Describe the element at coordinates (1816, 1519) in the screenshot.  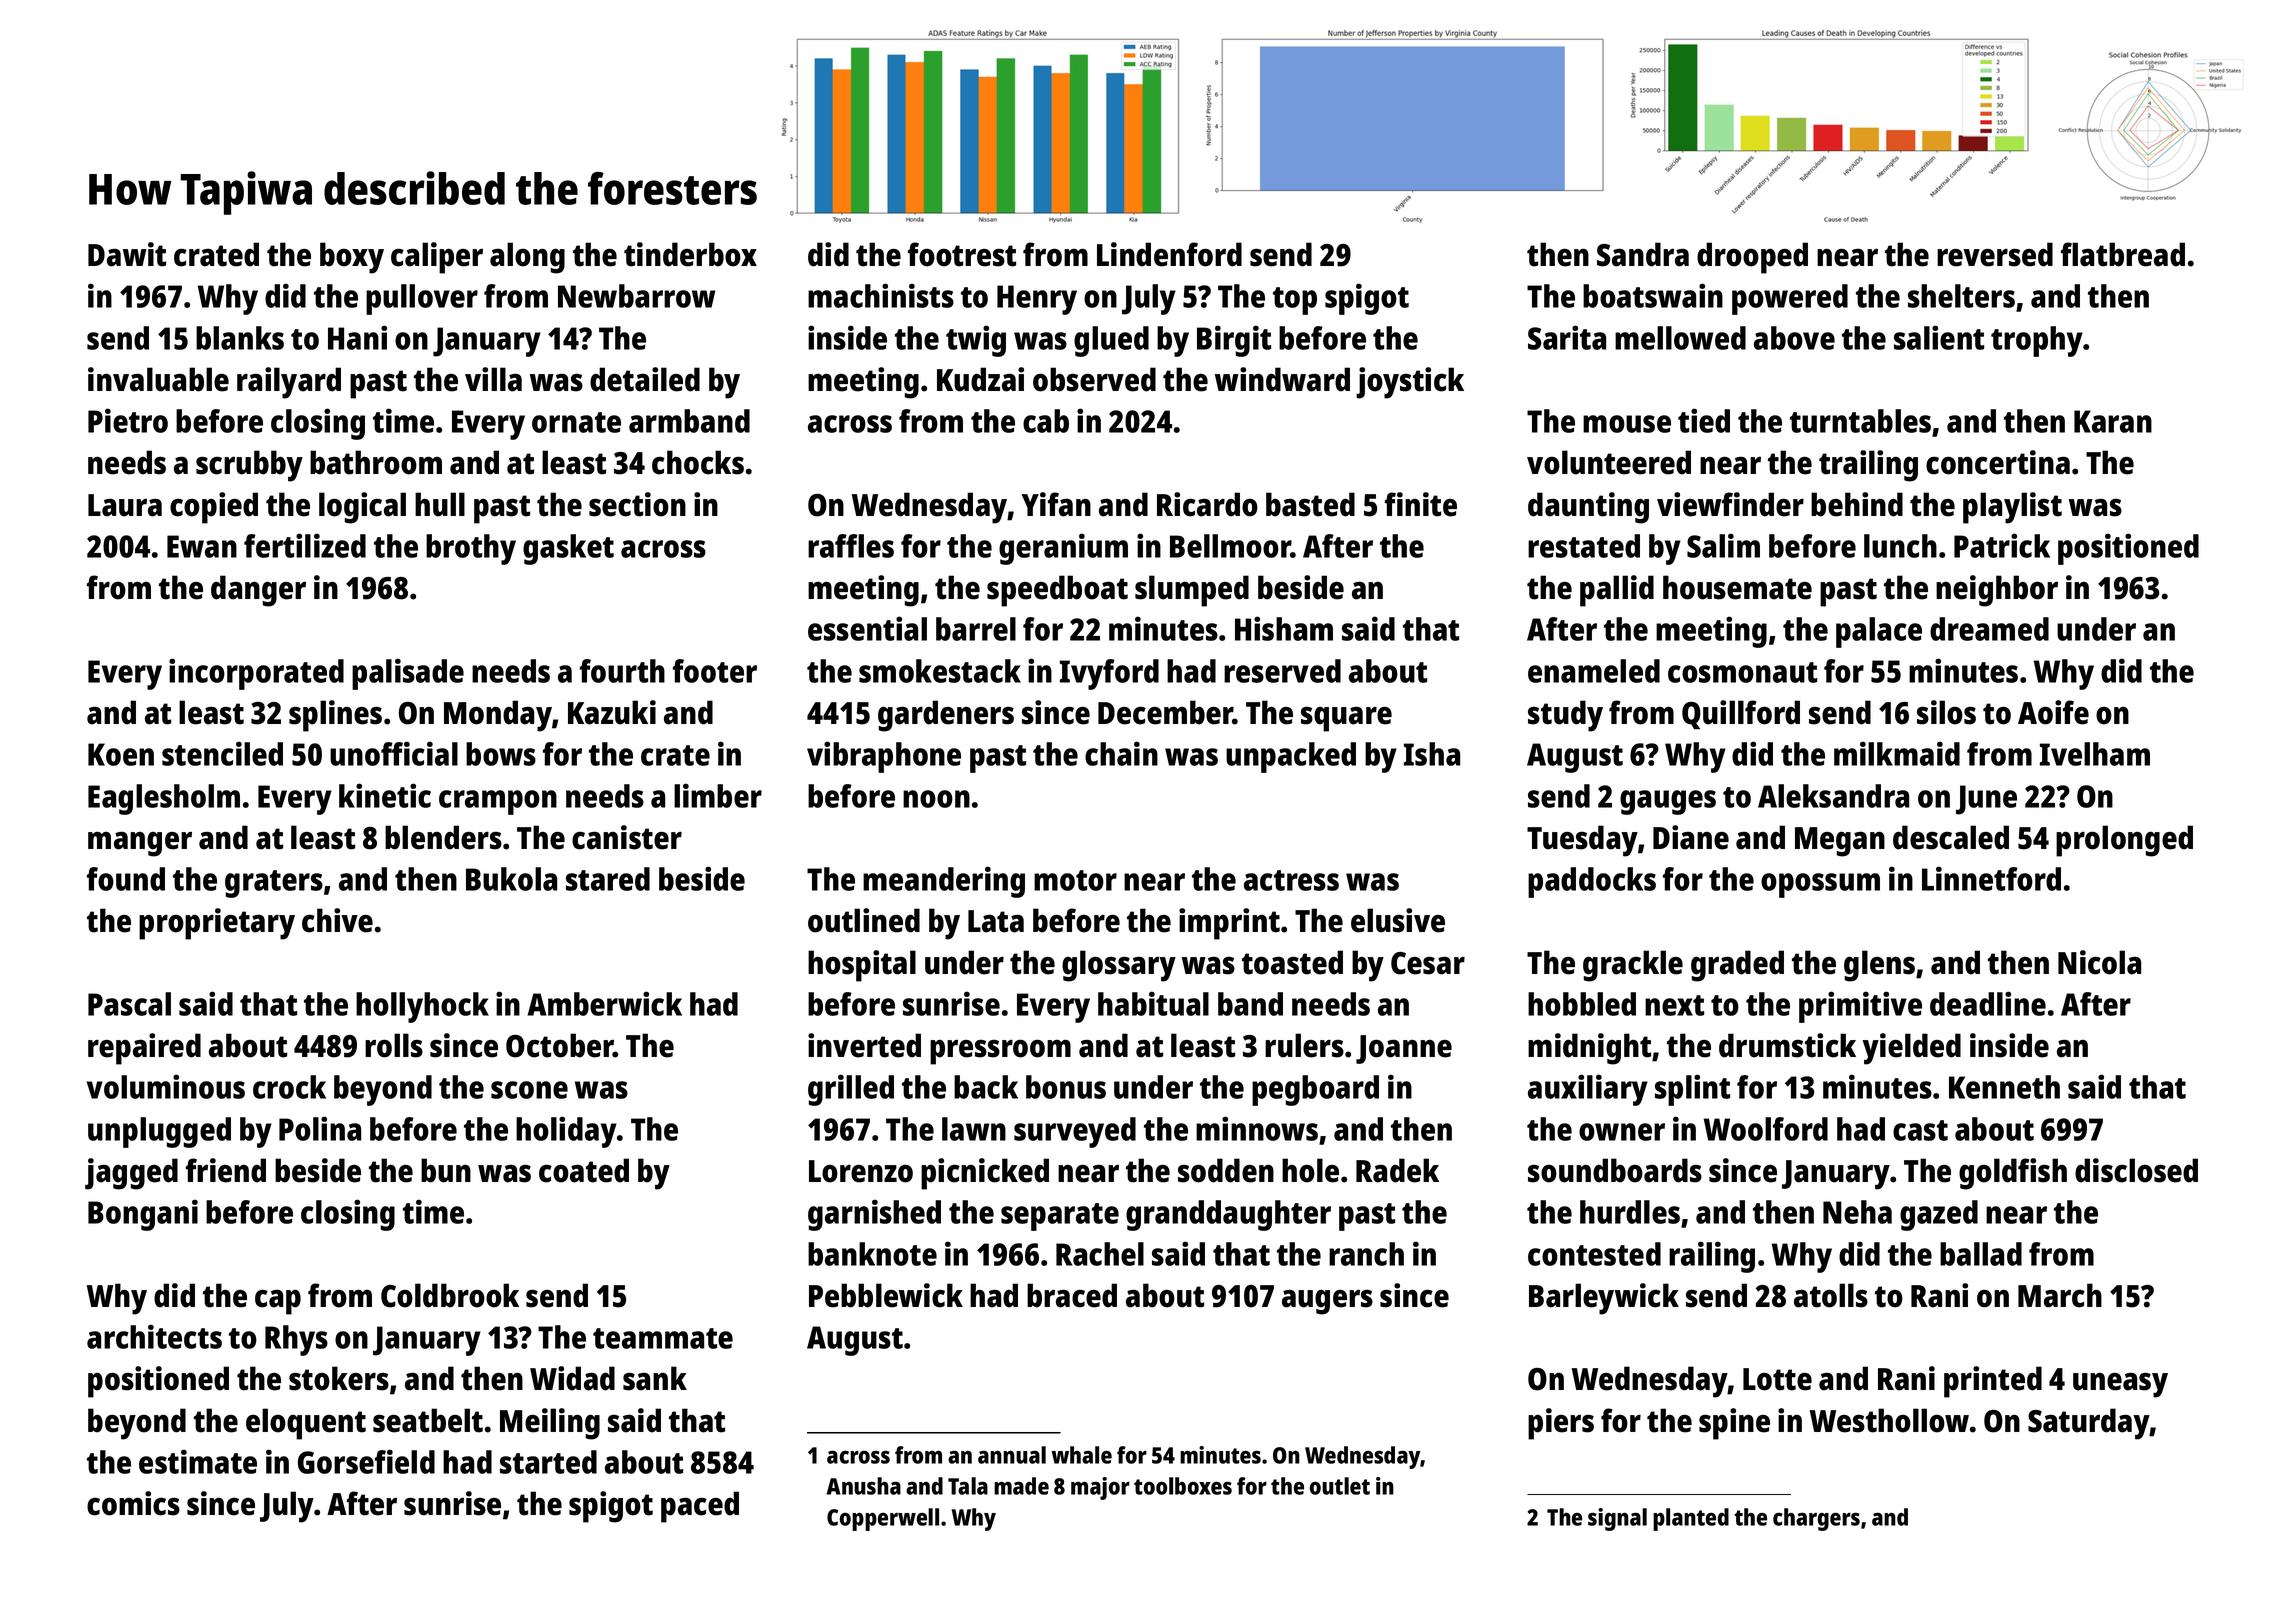
I see `chargers` at that location.
